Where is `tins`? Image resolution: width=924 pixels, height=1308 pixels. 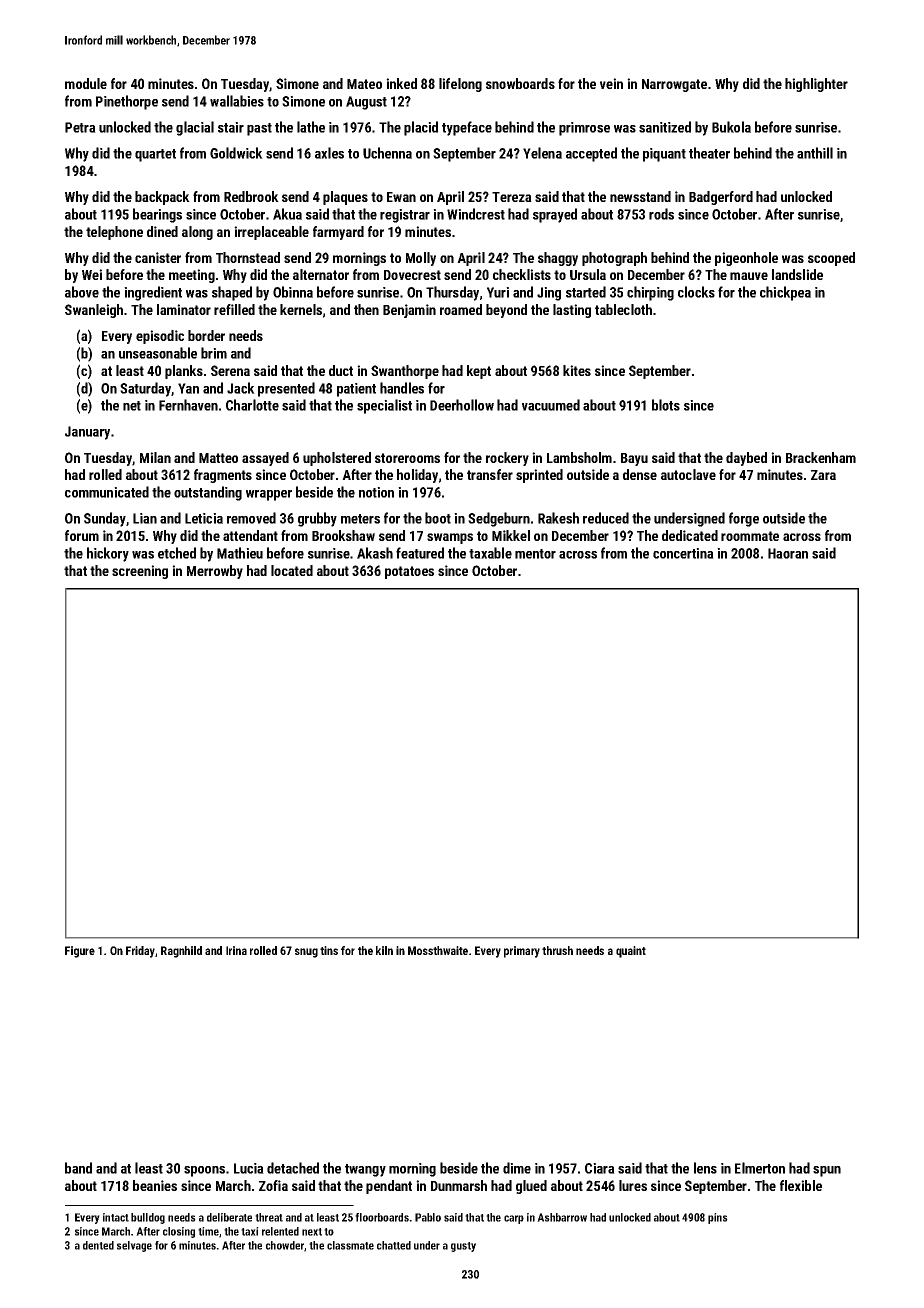 tins is located at coordinates (329, 950).
